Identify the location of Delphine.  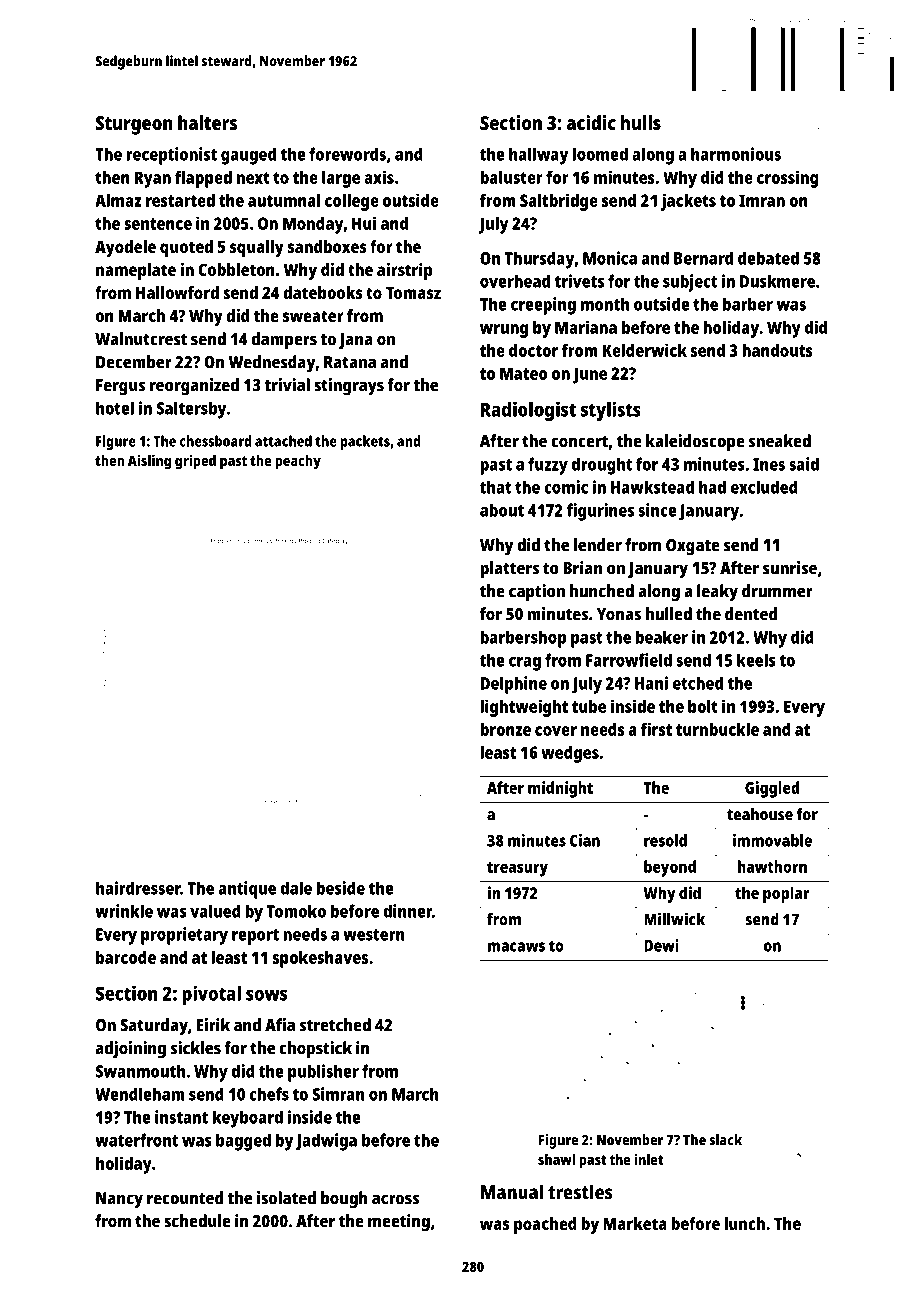
(514, 685).
